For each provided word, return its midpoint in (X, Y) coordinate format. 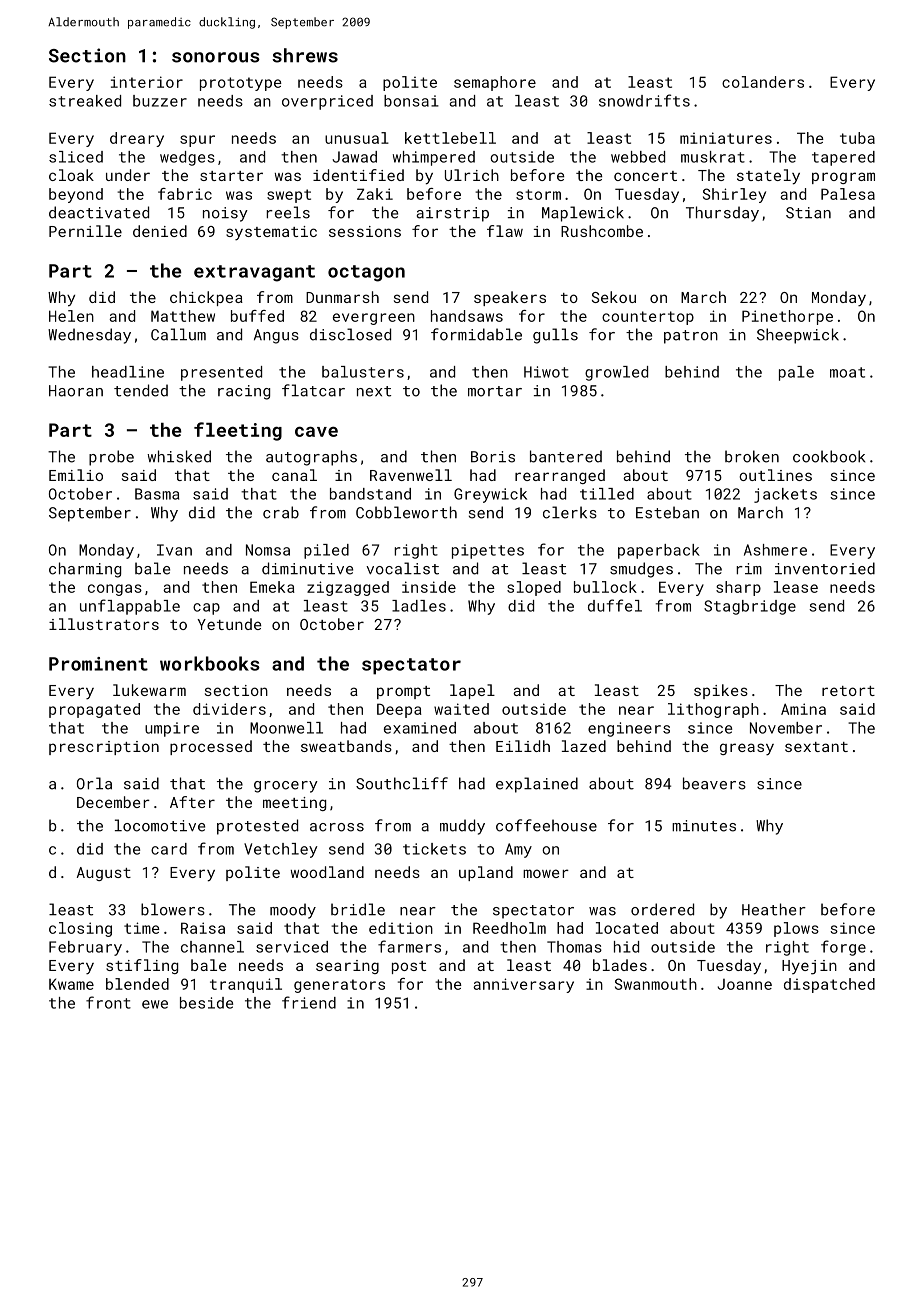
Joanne (744, 984)
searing (347, 967)
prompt (403, 692)
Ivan (174, 550)
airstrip (453, 214)
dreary (137, 139)
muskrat (713, 157)
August (104, 874)
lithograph (713, 710)
